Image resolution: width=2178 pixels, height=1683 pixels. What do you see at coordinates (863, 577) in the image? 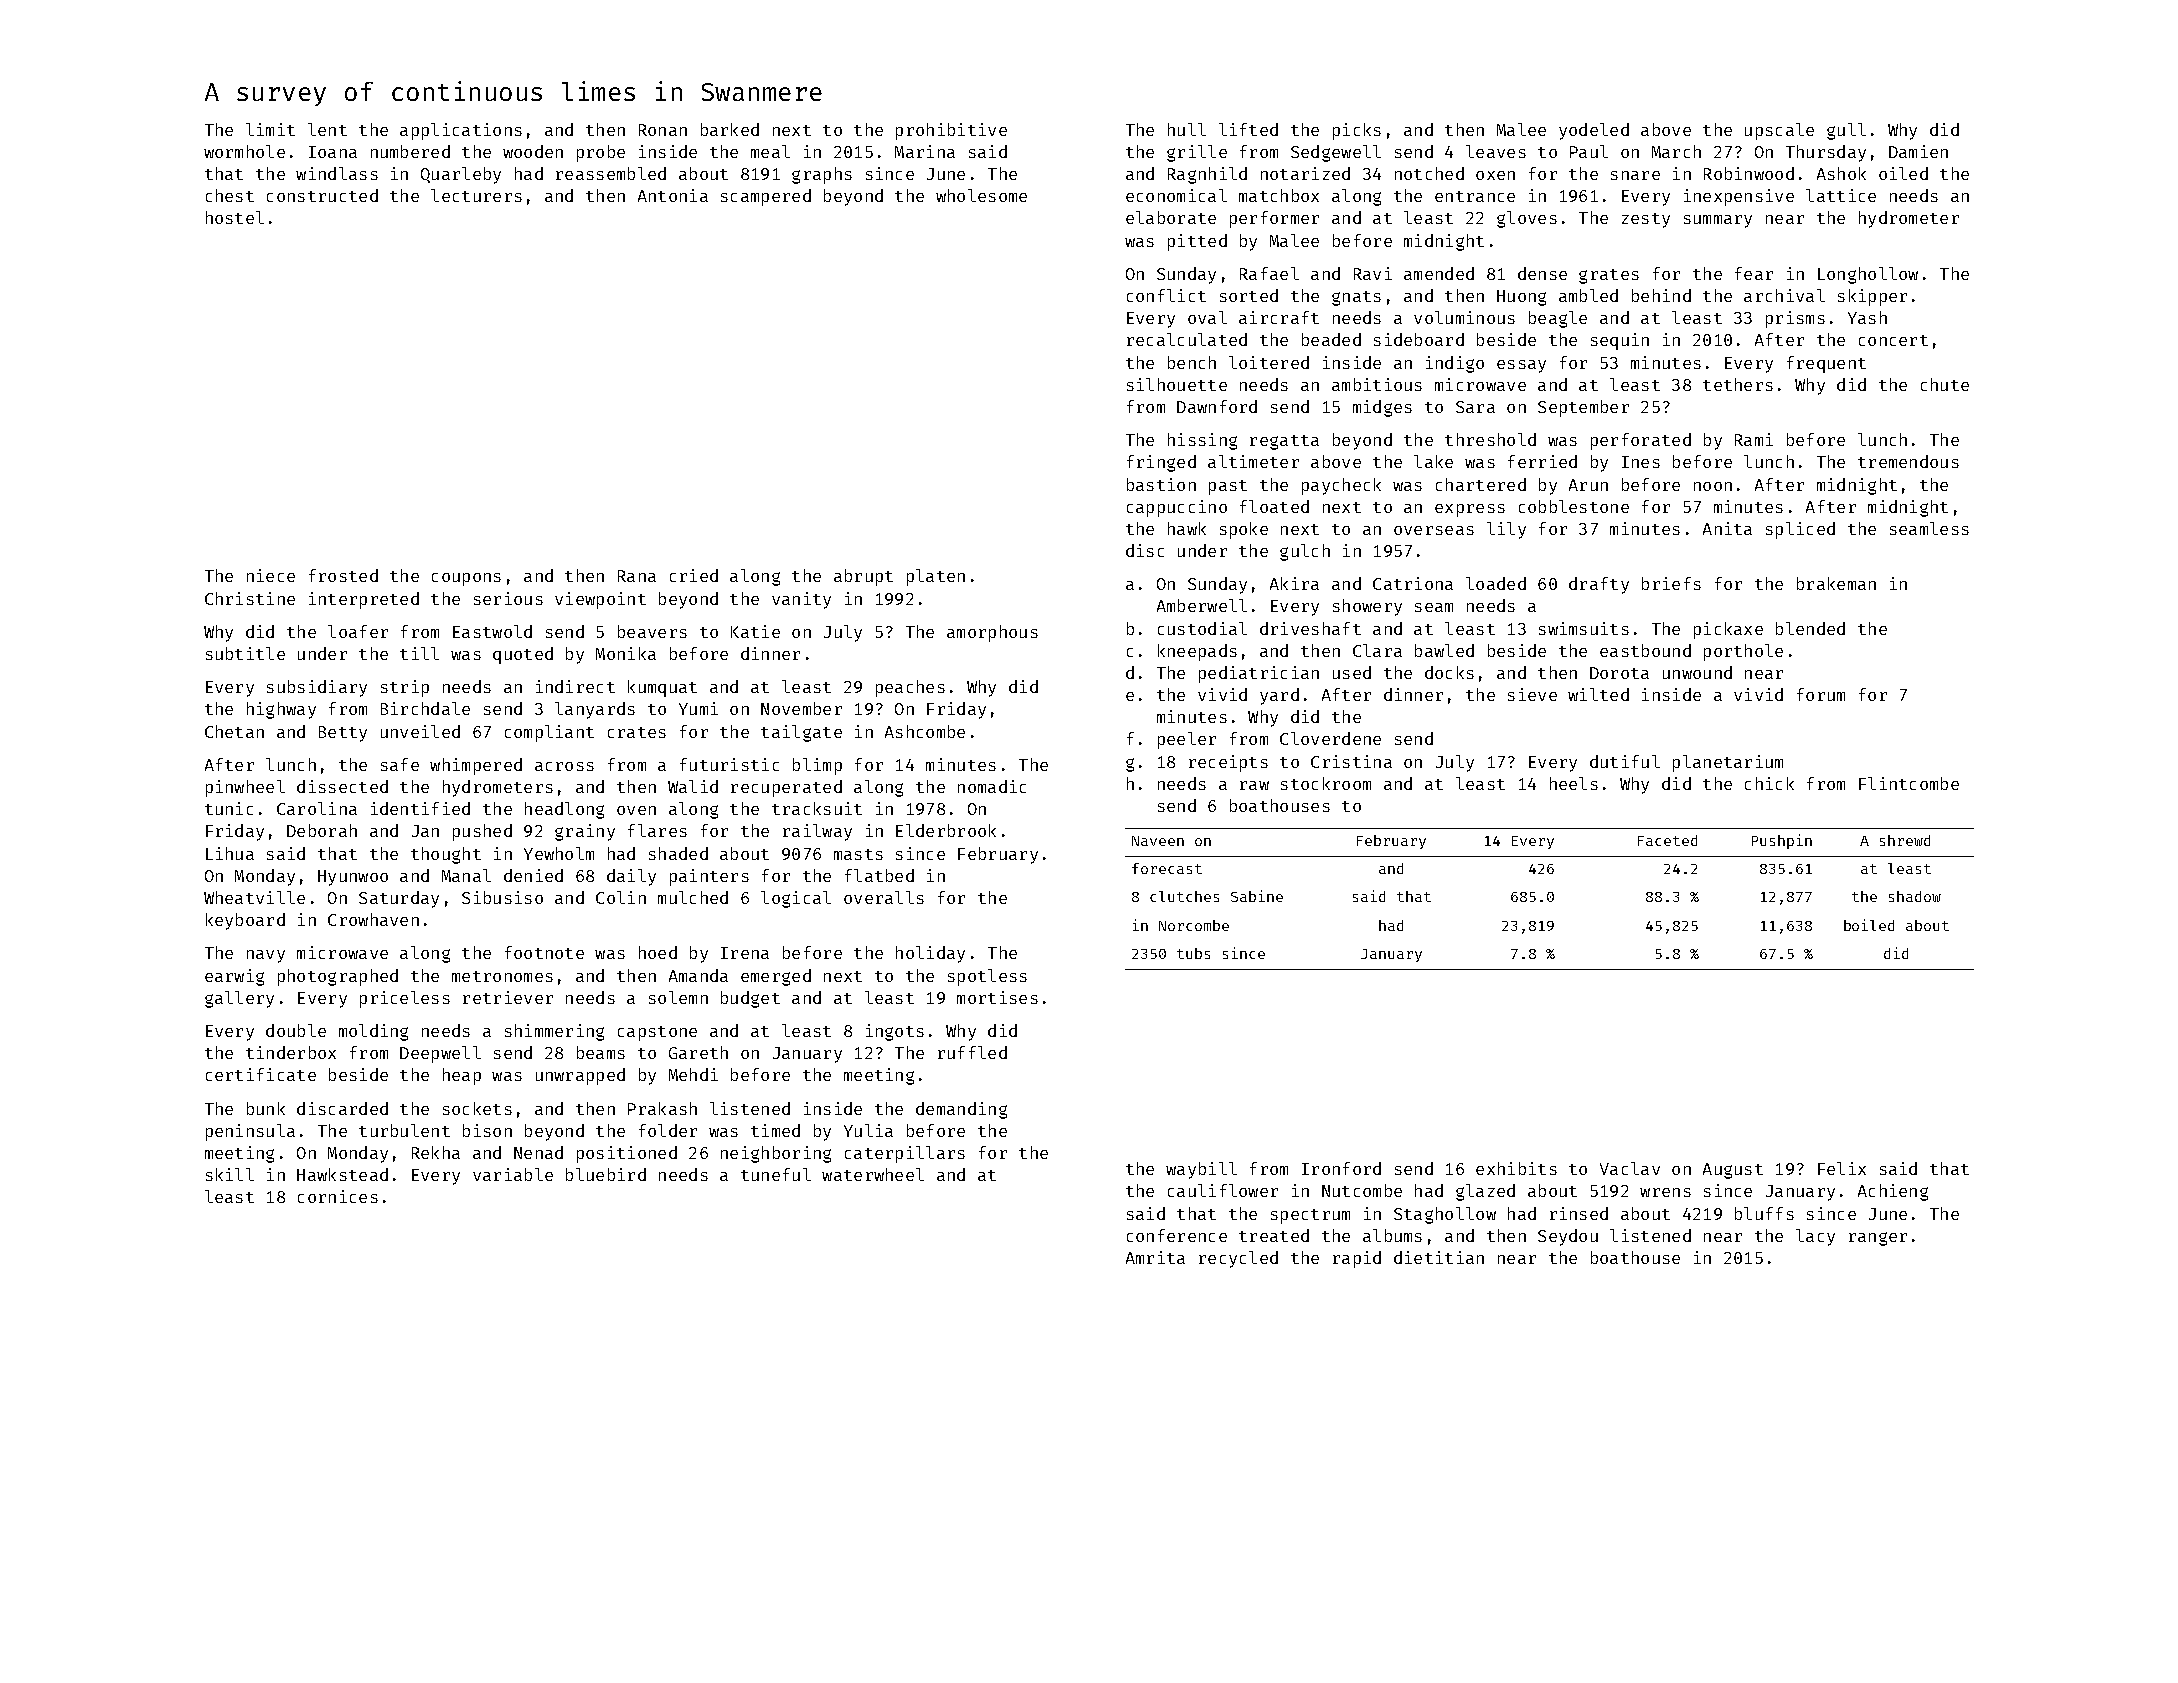
I see `abrupt` at bounding box center [863, 577].
